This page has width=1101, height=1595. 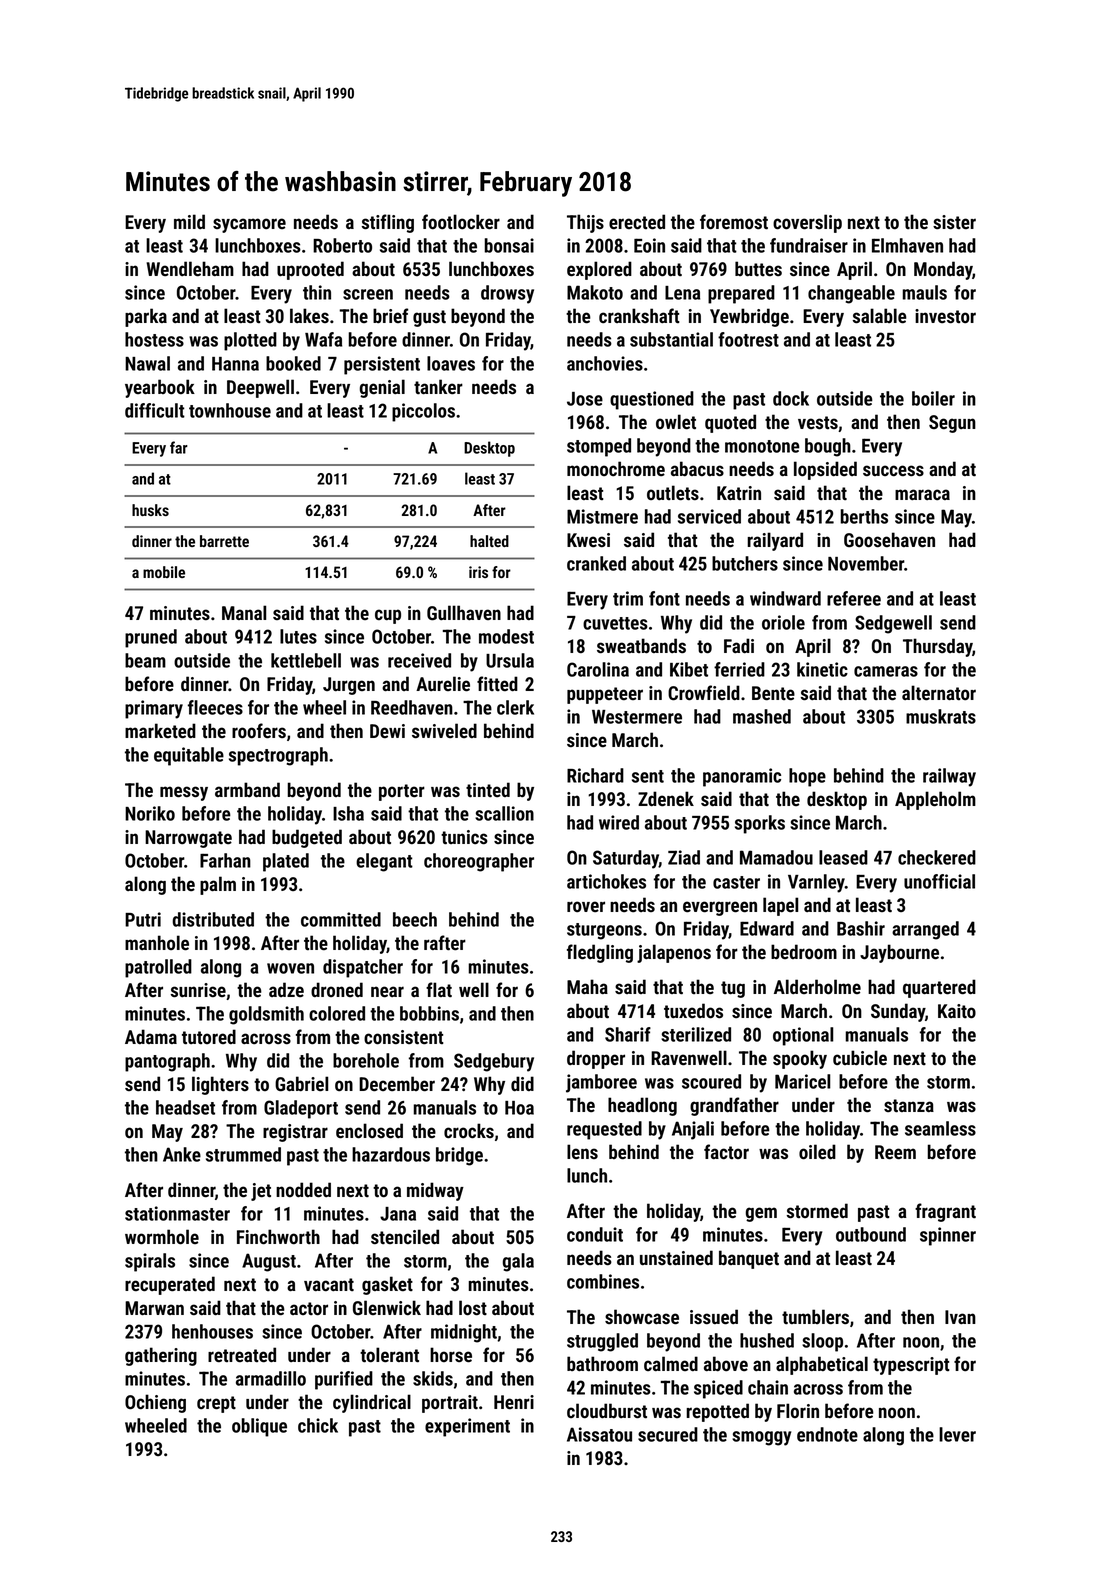 What do you see at coordinates (585, 223) in the page?
I see `Thijs` at bounding box center [585, 223].
